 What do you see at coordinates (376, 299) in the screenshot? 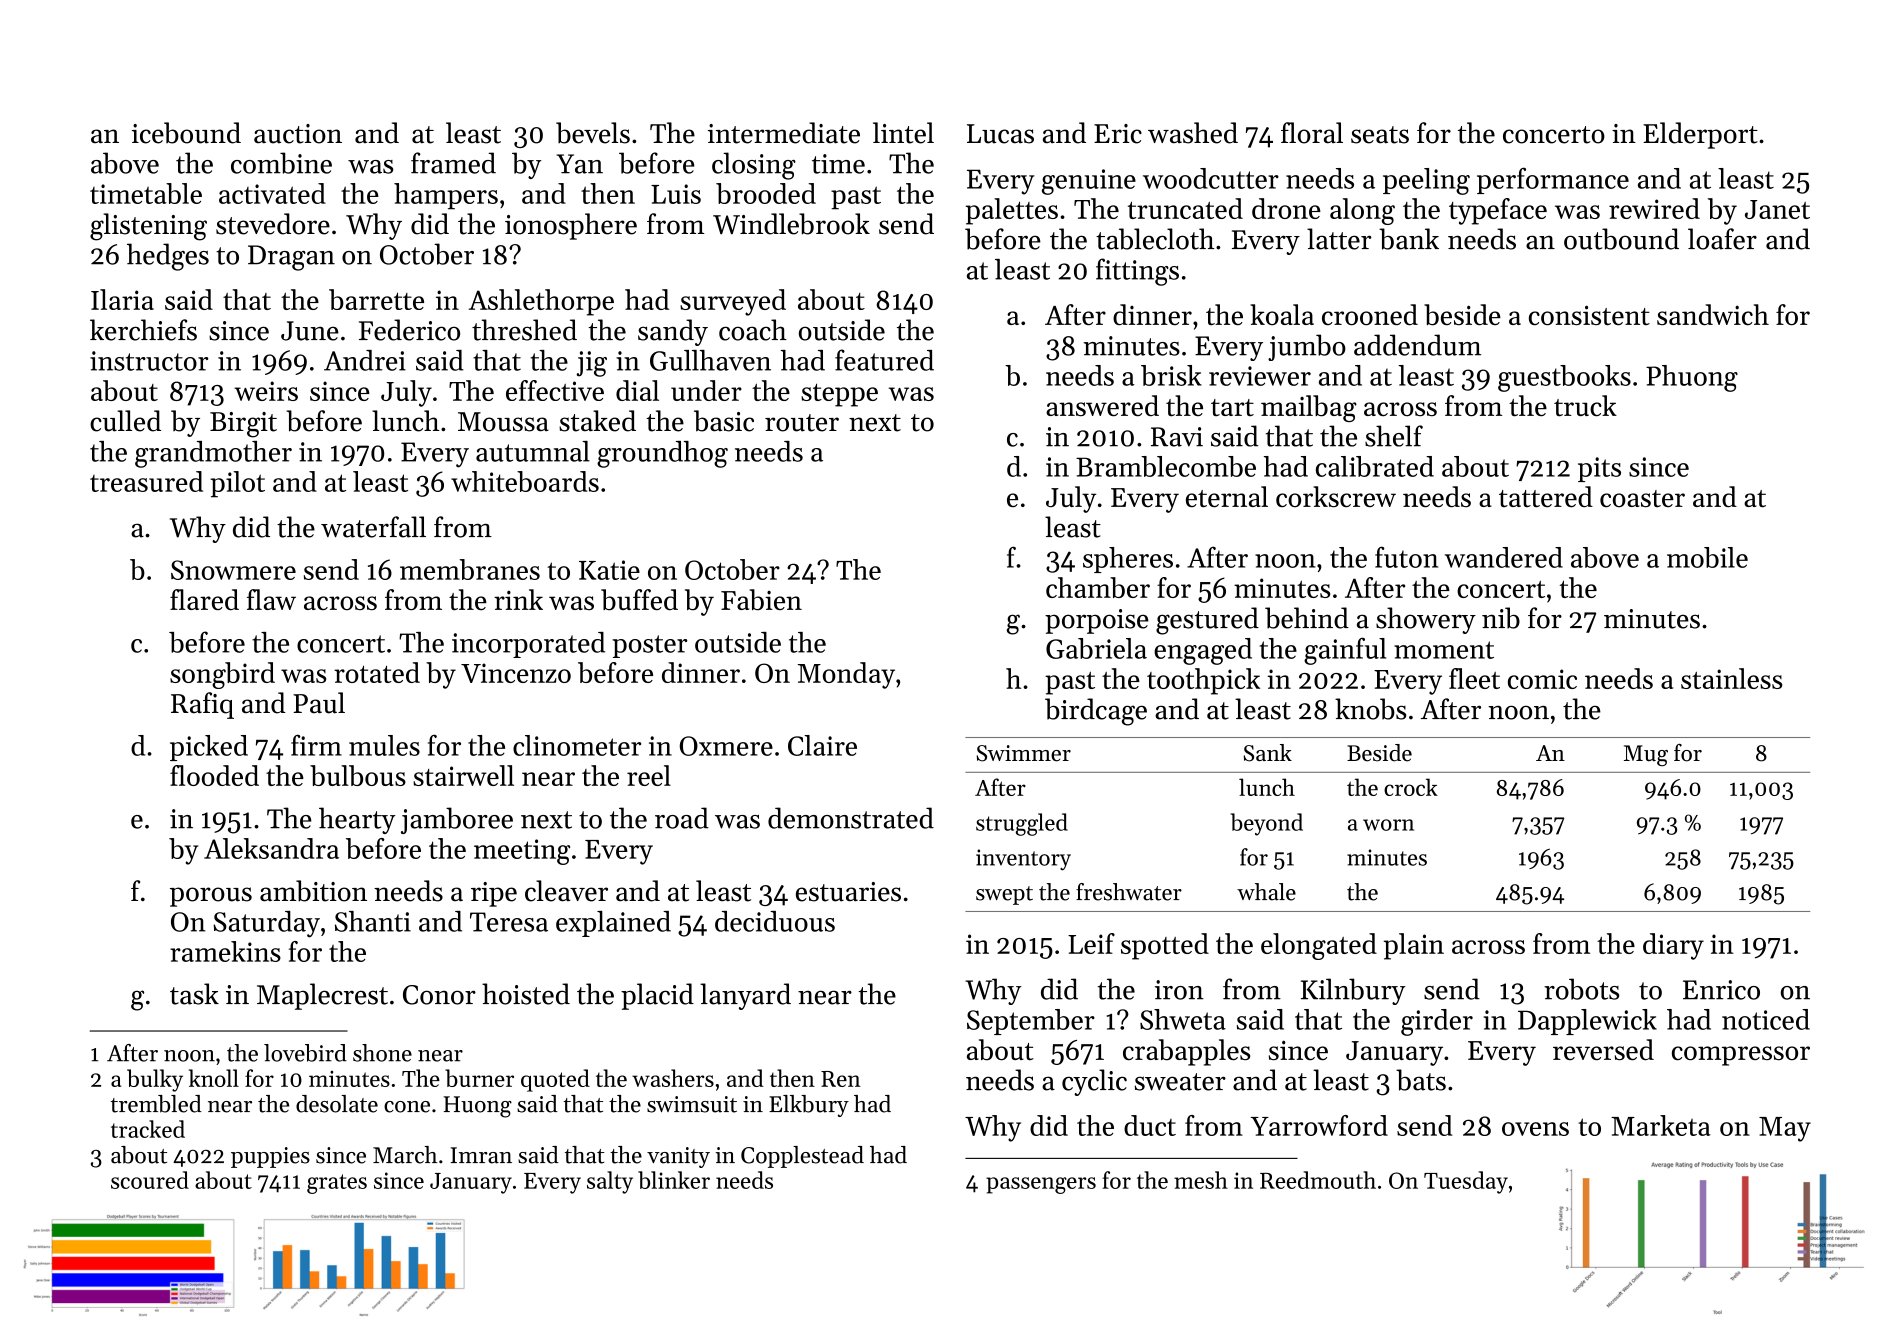
I see `barrette` at bounding box center [376, 299].
